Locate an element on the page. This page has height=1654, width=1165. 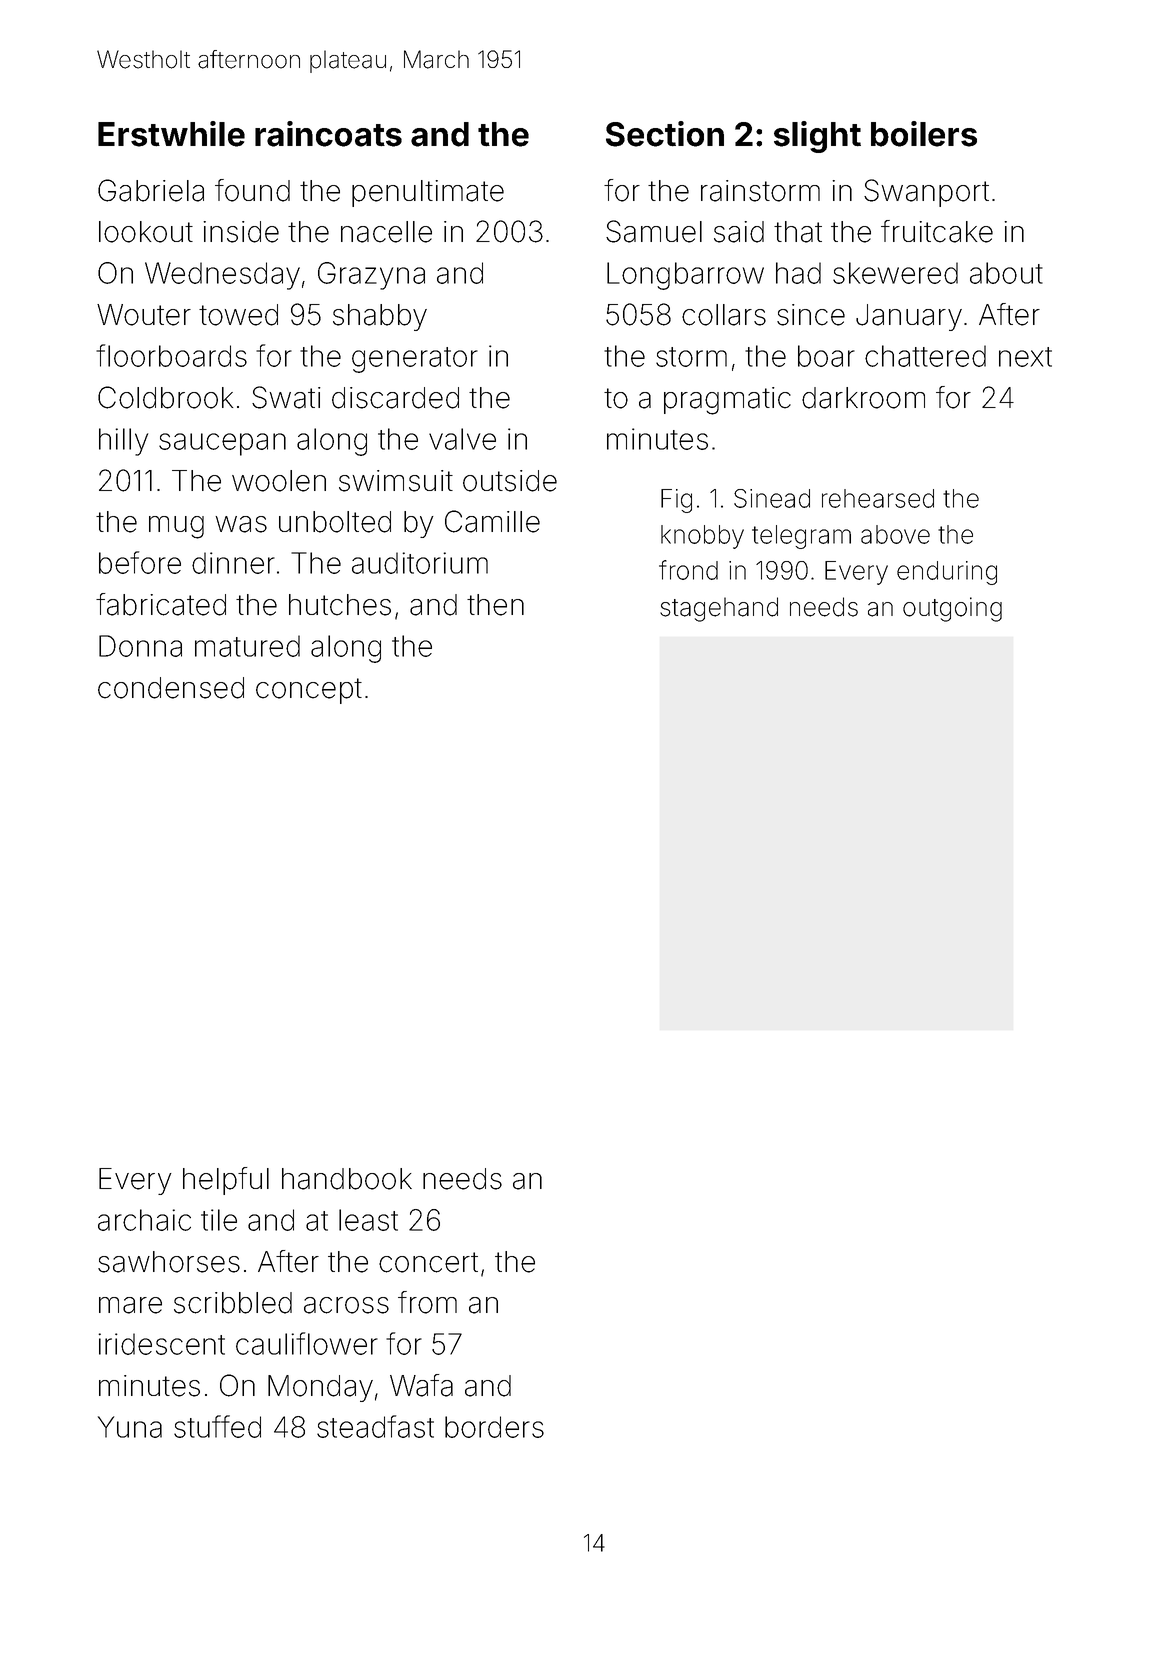
from is located at coordinates (427, 1302).
